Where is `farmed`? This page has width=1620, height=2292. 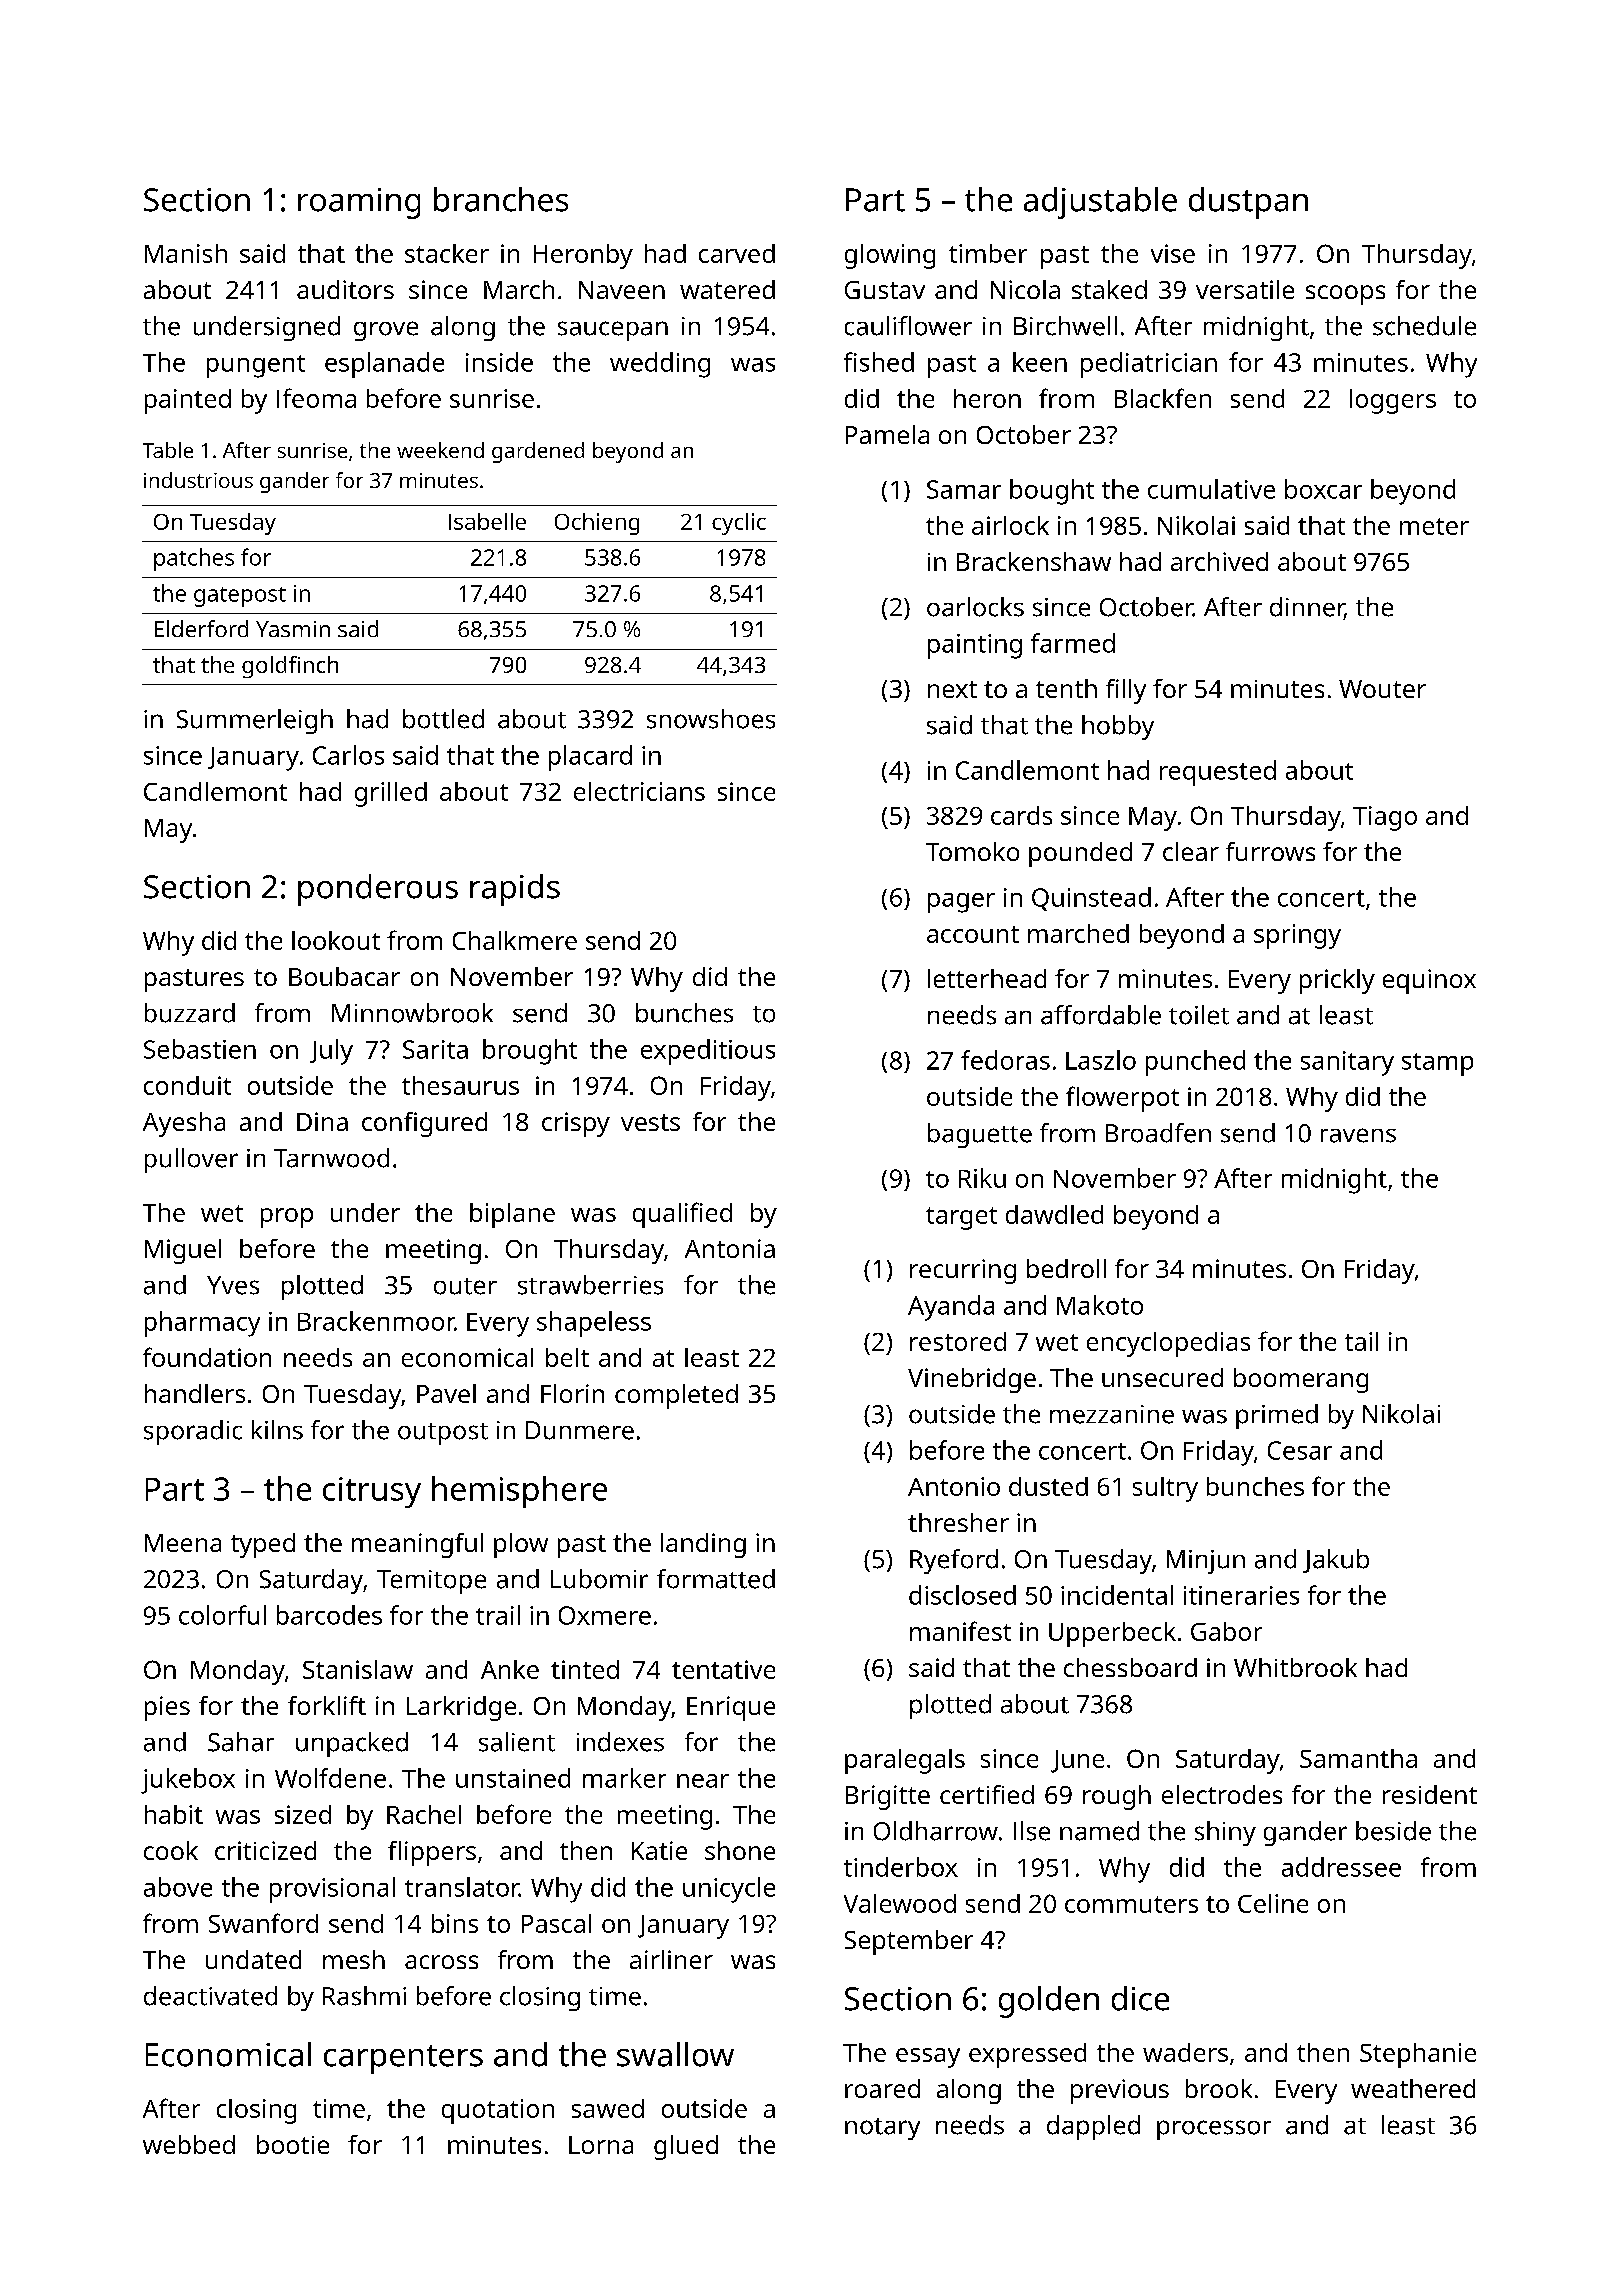
farmed is located at coordinates (1073, 643).
